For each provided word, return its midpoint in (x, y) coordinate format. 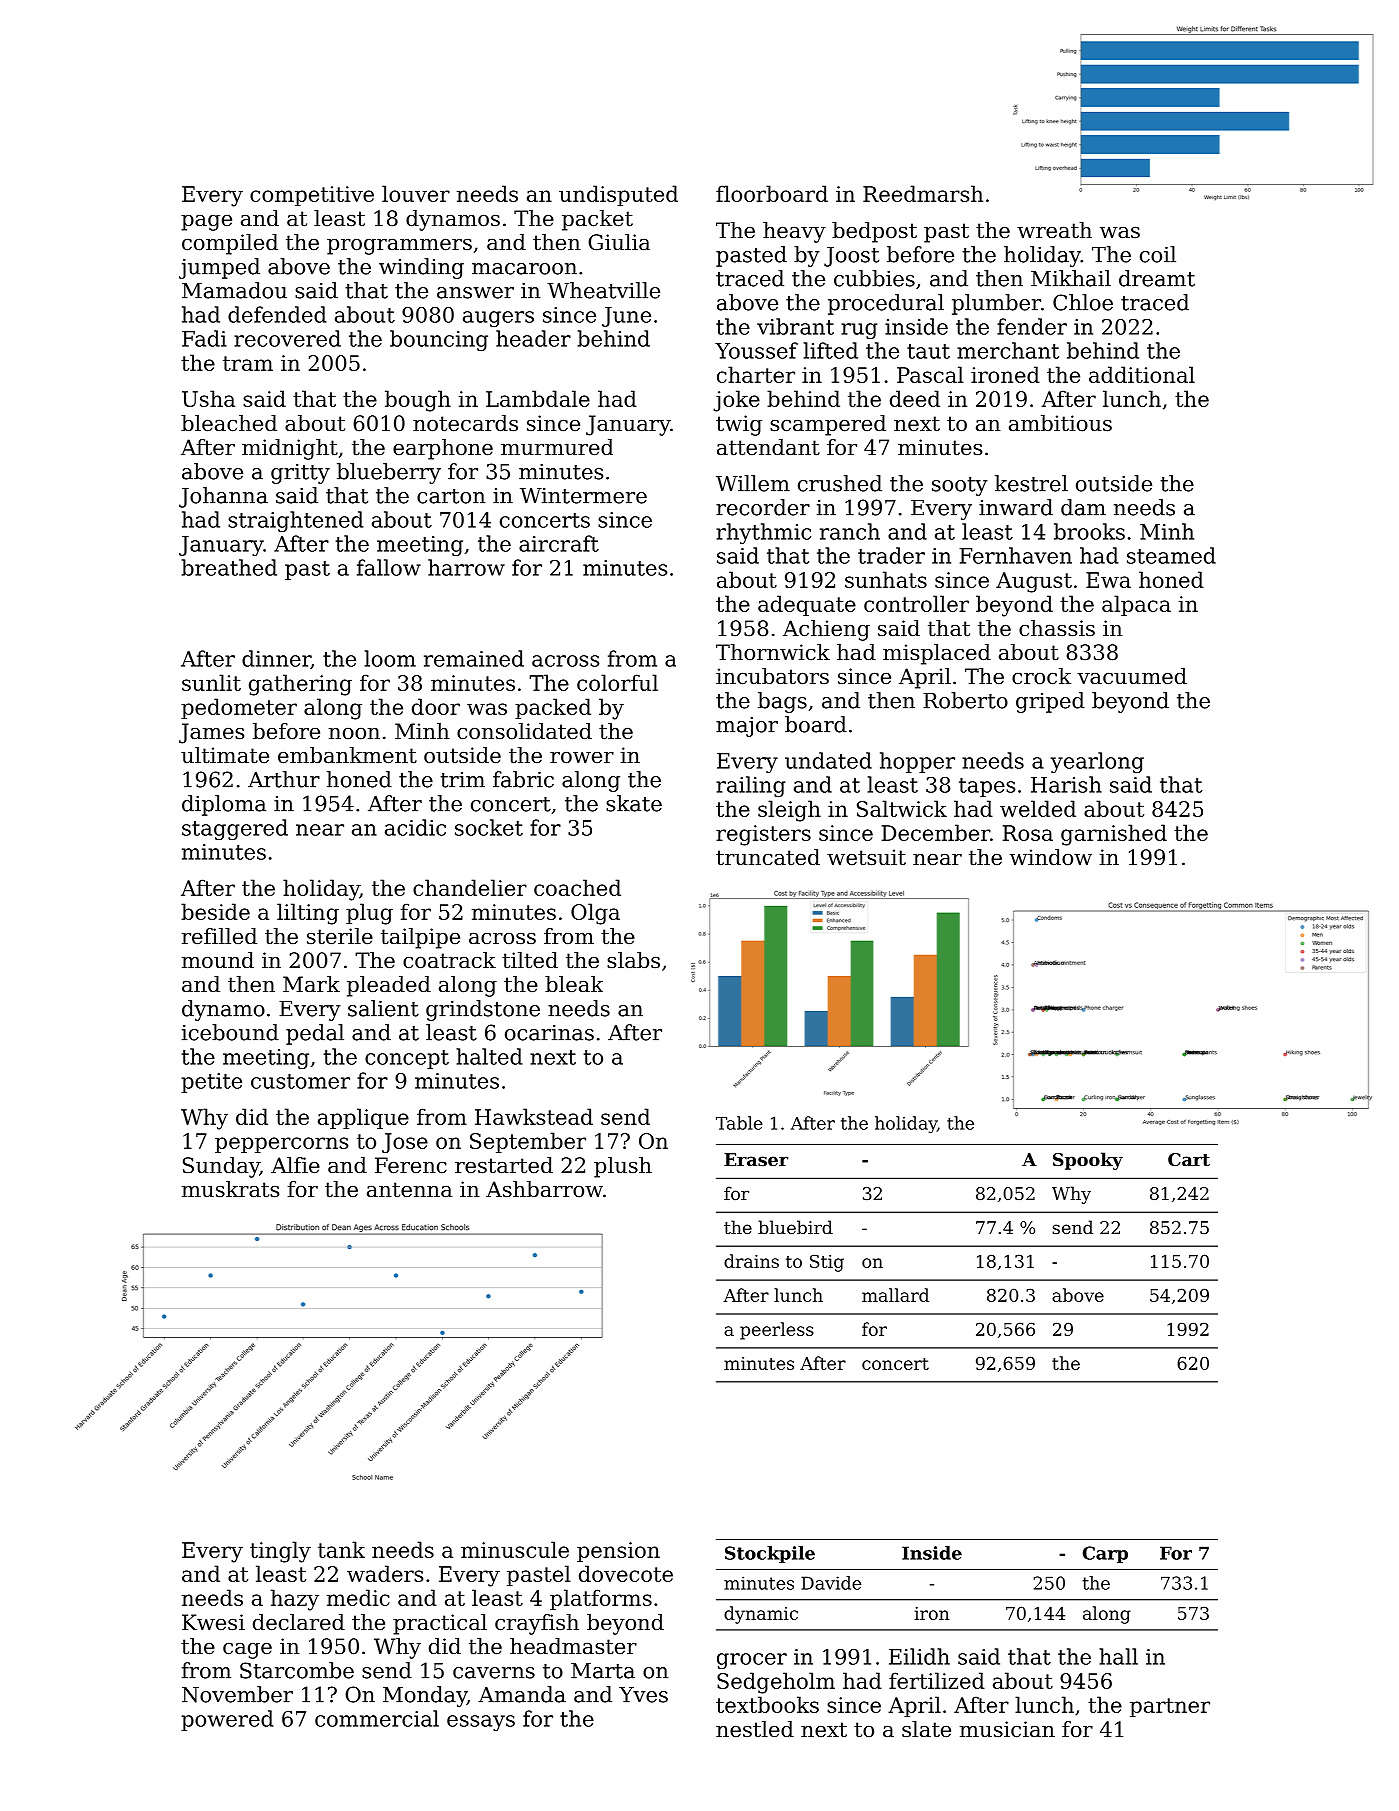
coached (577, 887)
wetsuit (866, 857)
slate (926, 1729)
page (206, 222)
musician (1007, 1729)
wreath (1054, 230)
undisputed (618, 195)
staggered (235, 829)
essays (481, 1723)
